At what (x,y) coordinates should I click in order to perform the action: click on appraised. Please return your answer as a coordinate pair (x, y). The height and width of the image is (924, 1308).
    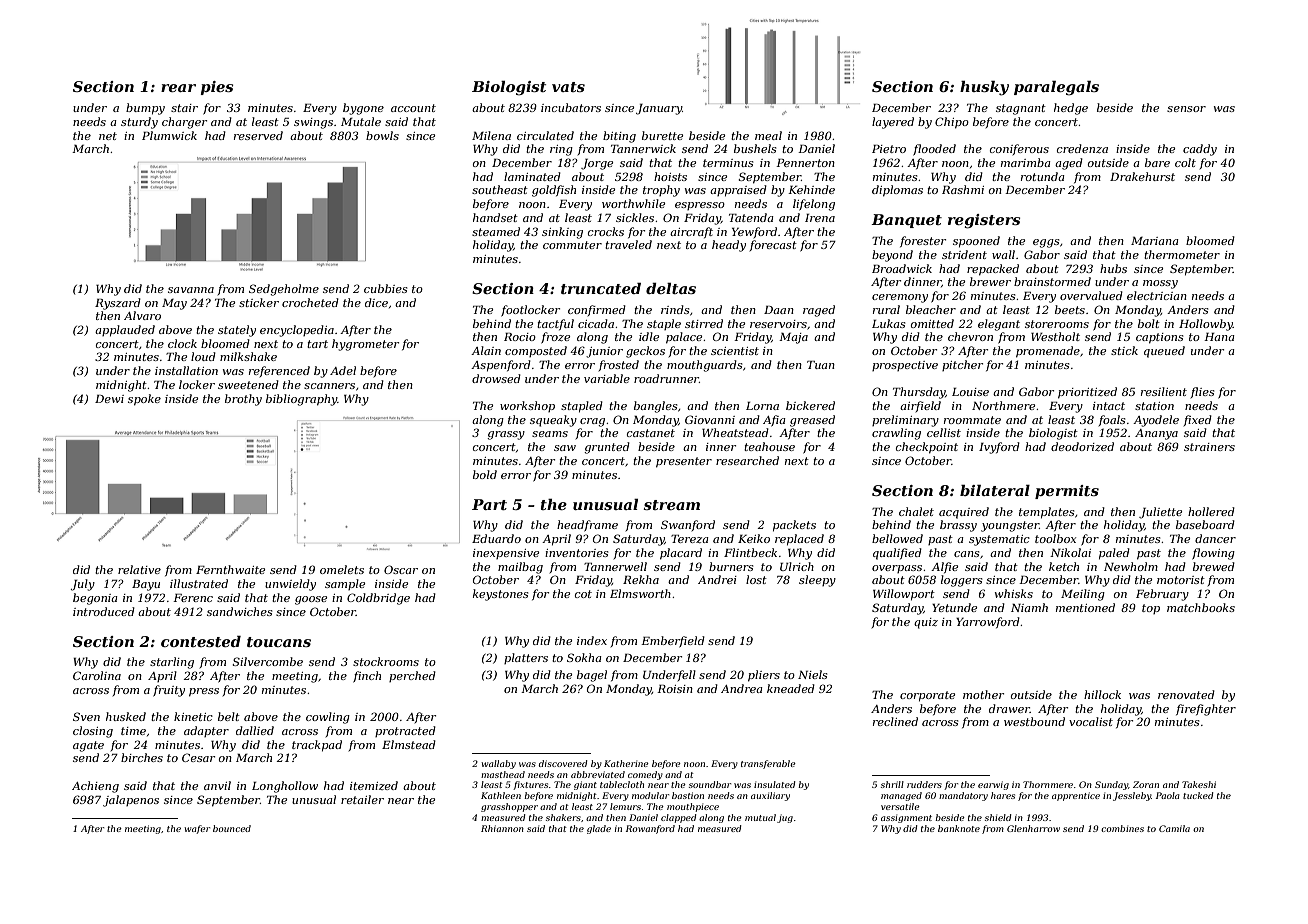
    Looking at the image, I should click on (738, 191).
